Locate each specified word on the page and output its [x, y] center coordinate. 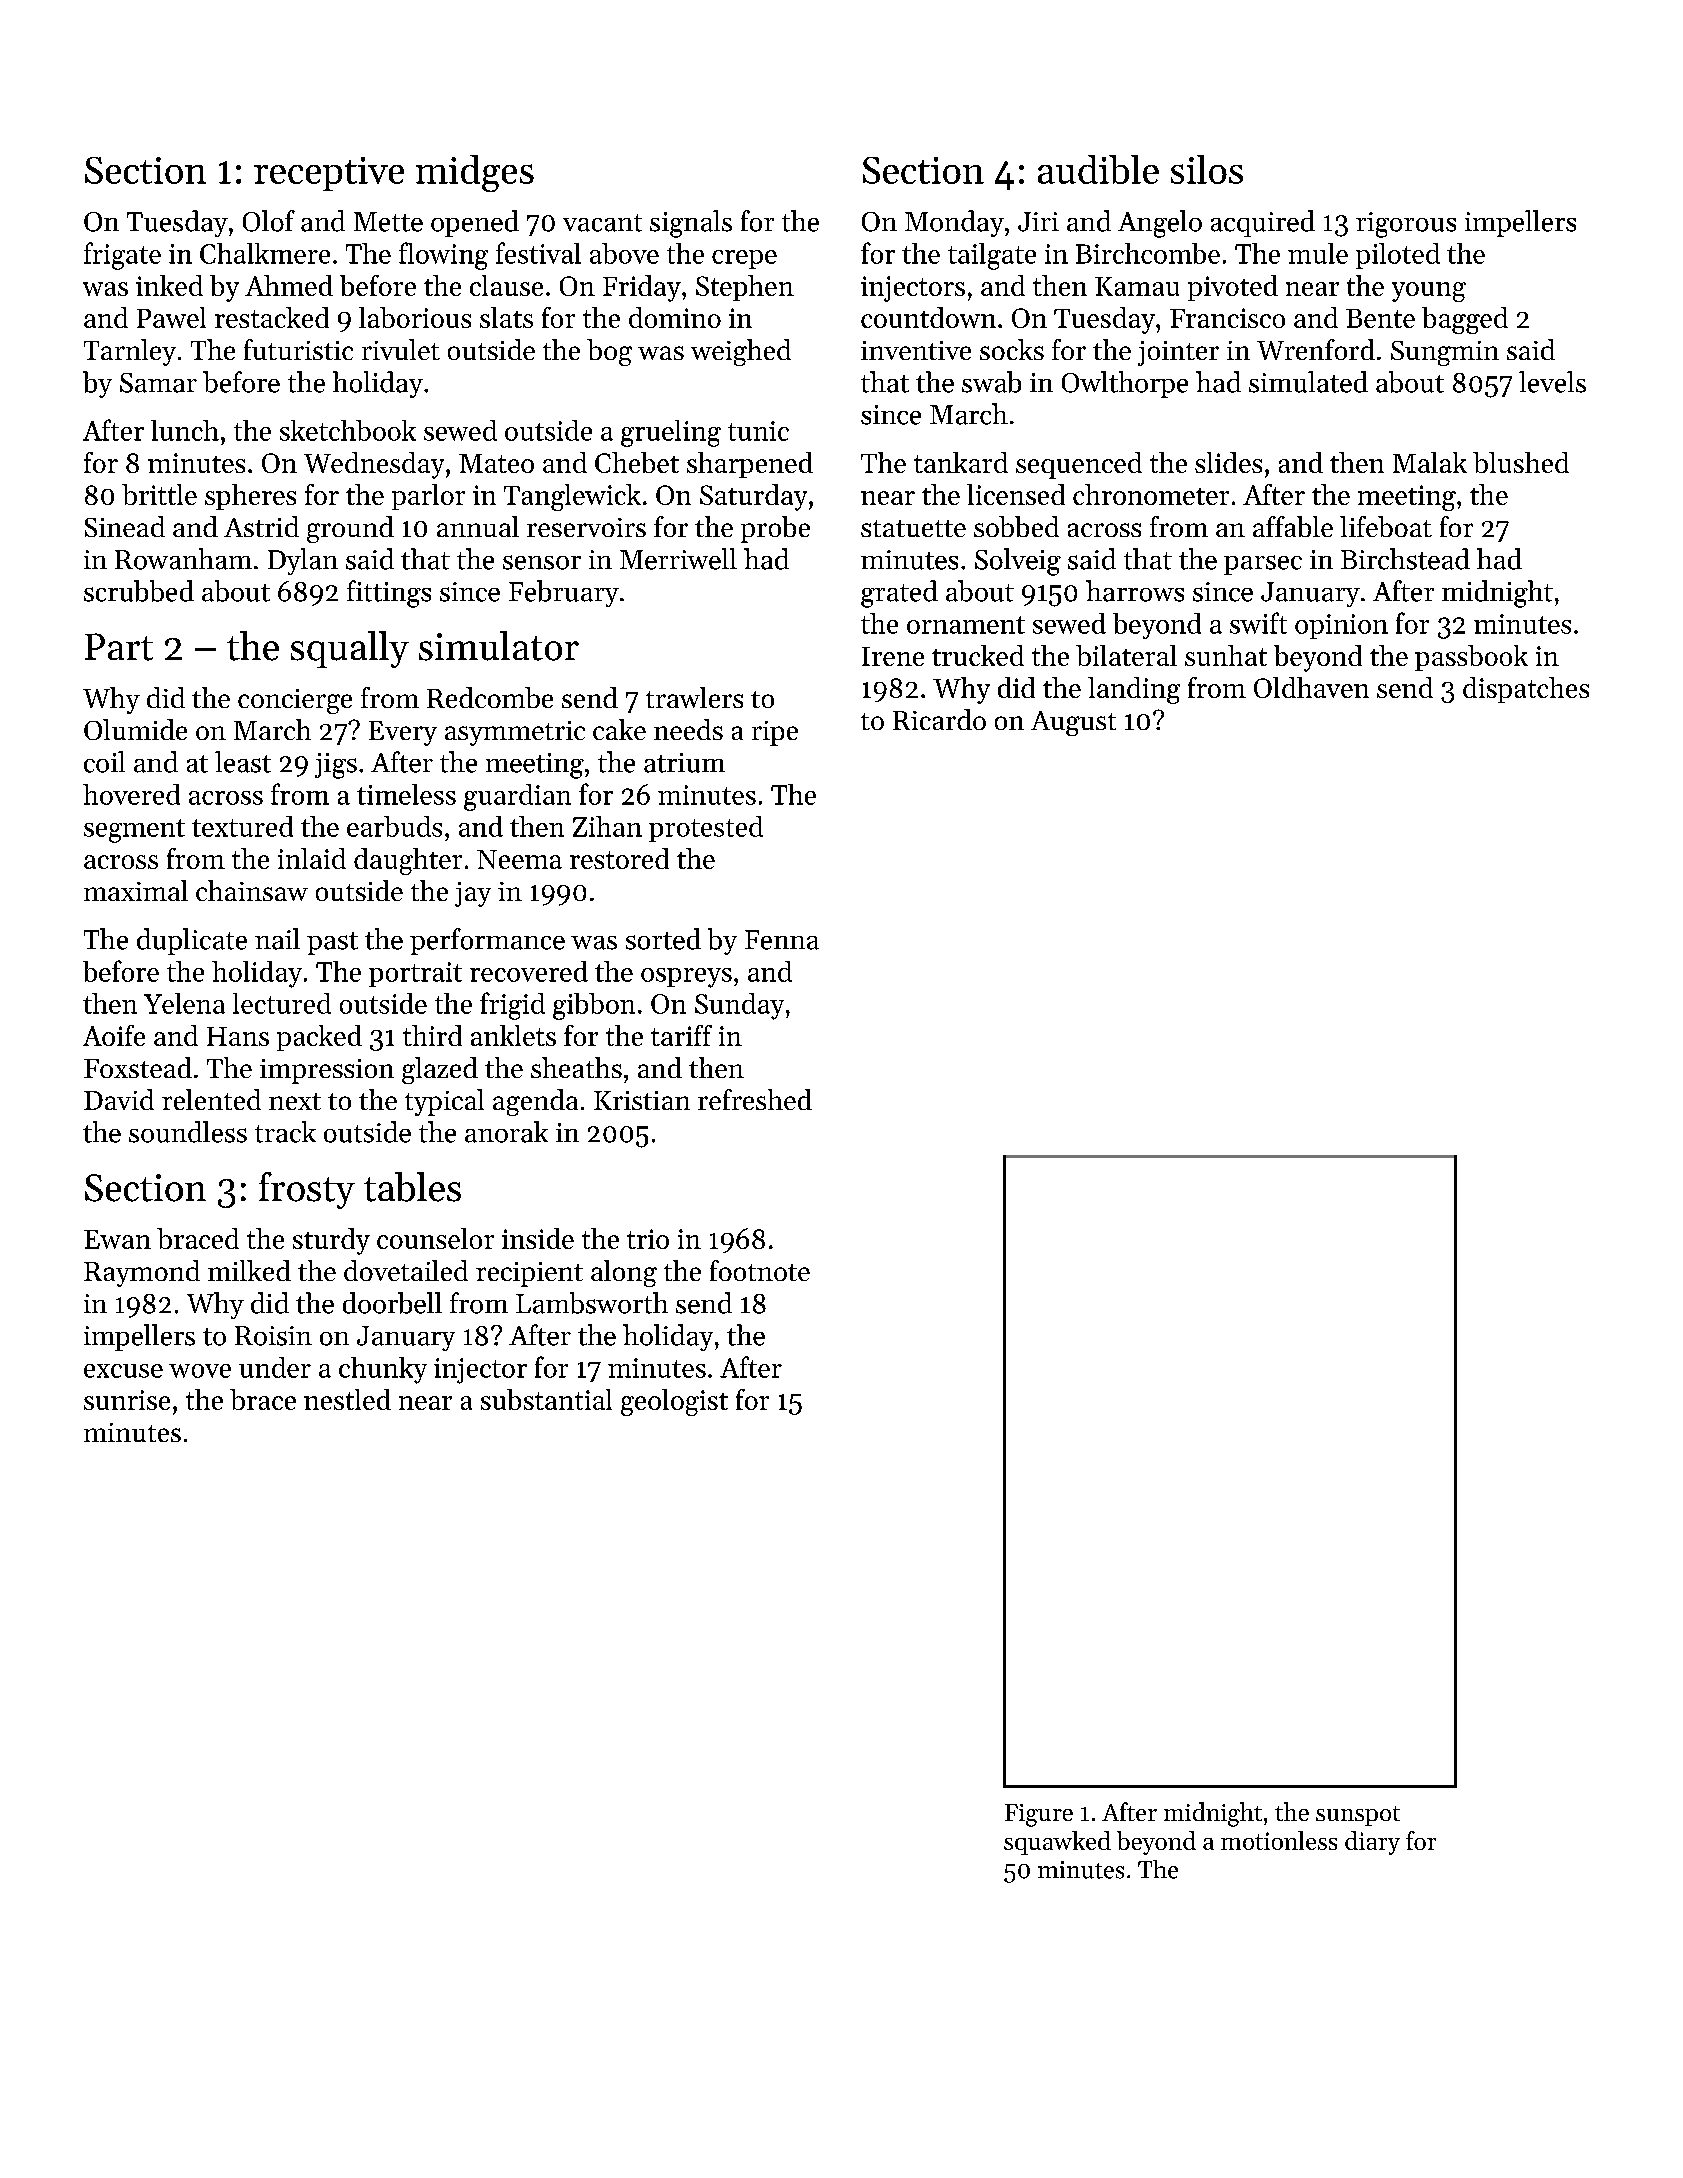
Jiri [1038, 222]
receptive [329, 174]
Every [403, 733]
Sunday [739, 1006]
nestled [347, 1399]
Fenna [782, 940]
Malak [1430, 462]
